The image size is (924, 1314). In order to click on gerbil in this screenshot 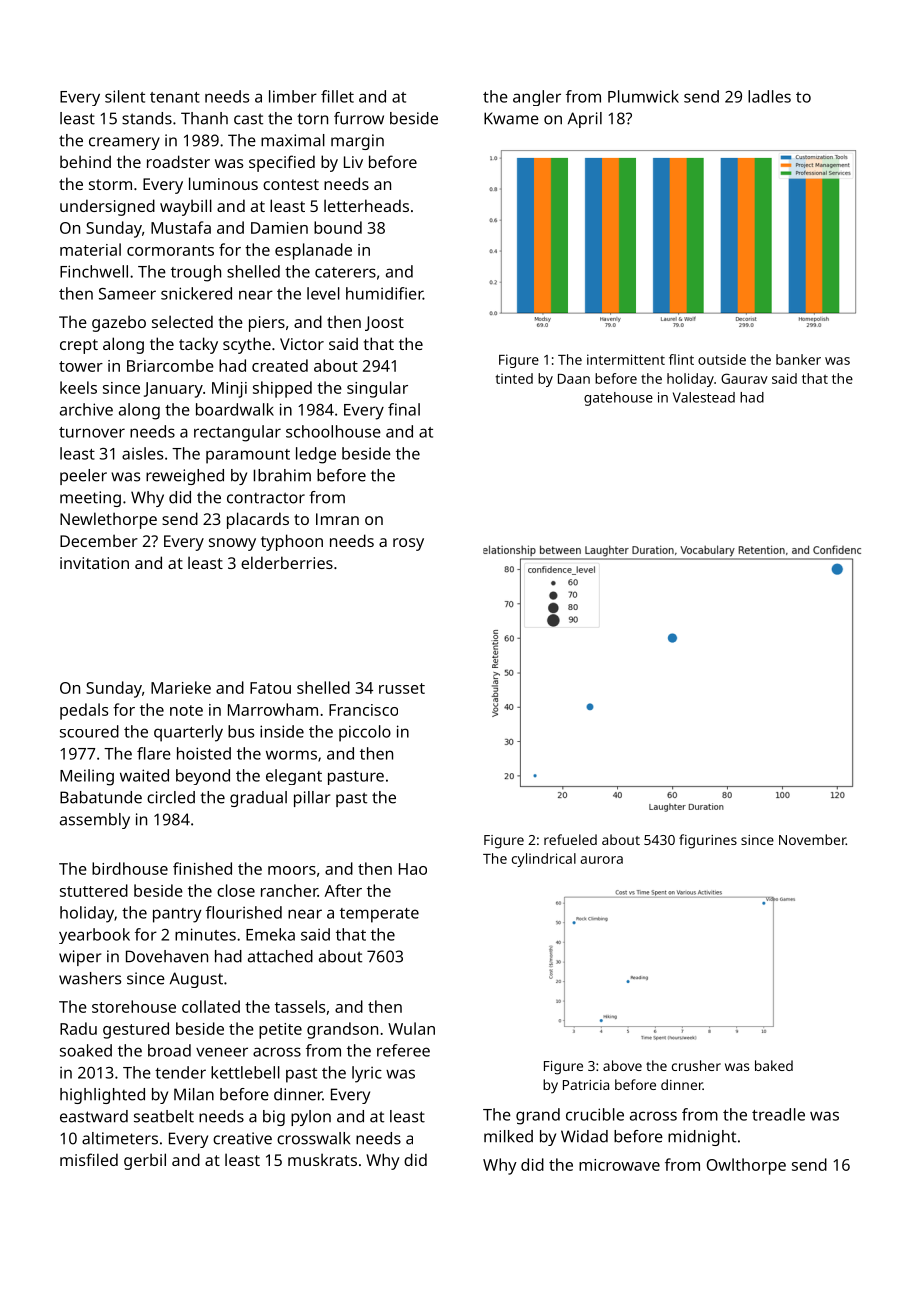, I will do `click(145, 1161)`.
